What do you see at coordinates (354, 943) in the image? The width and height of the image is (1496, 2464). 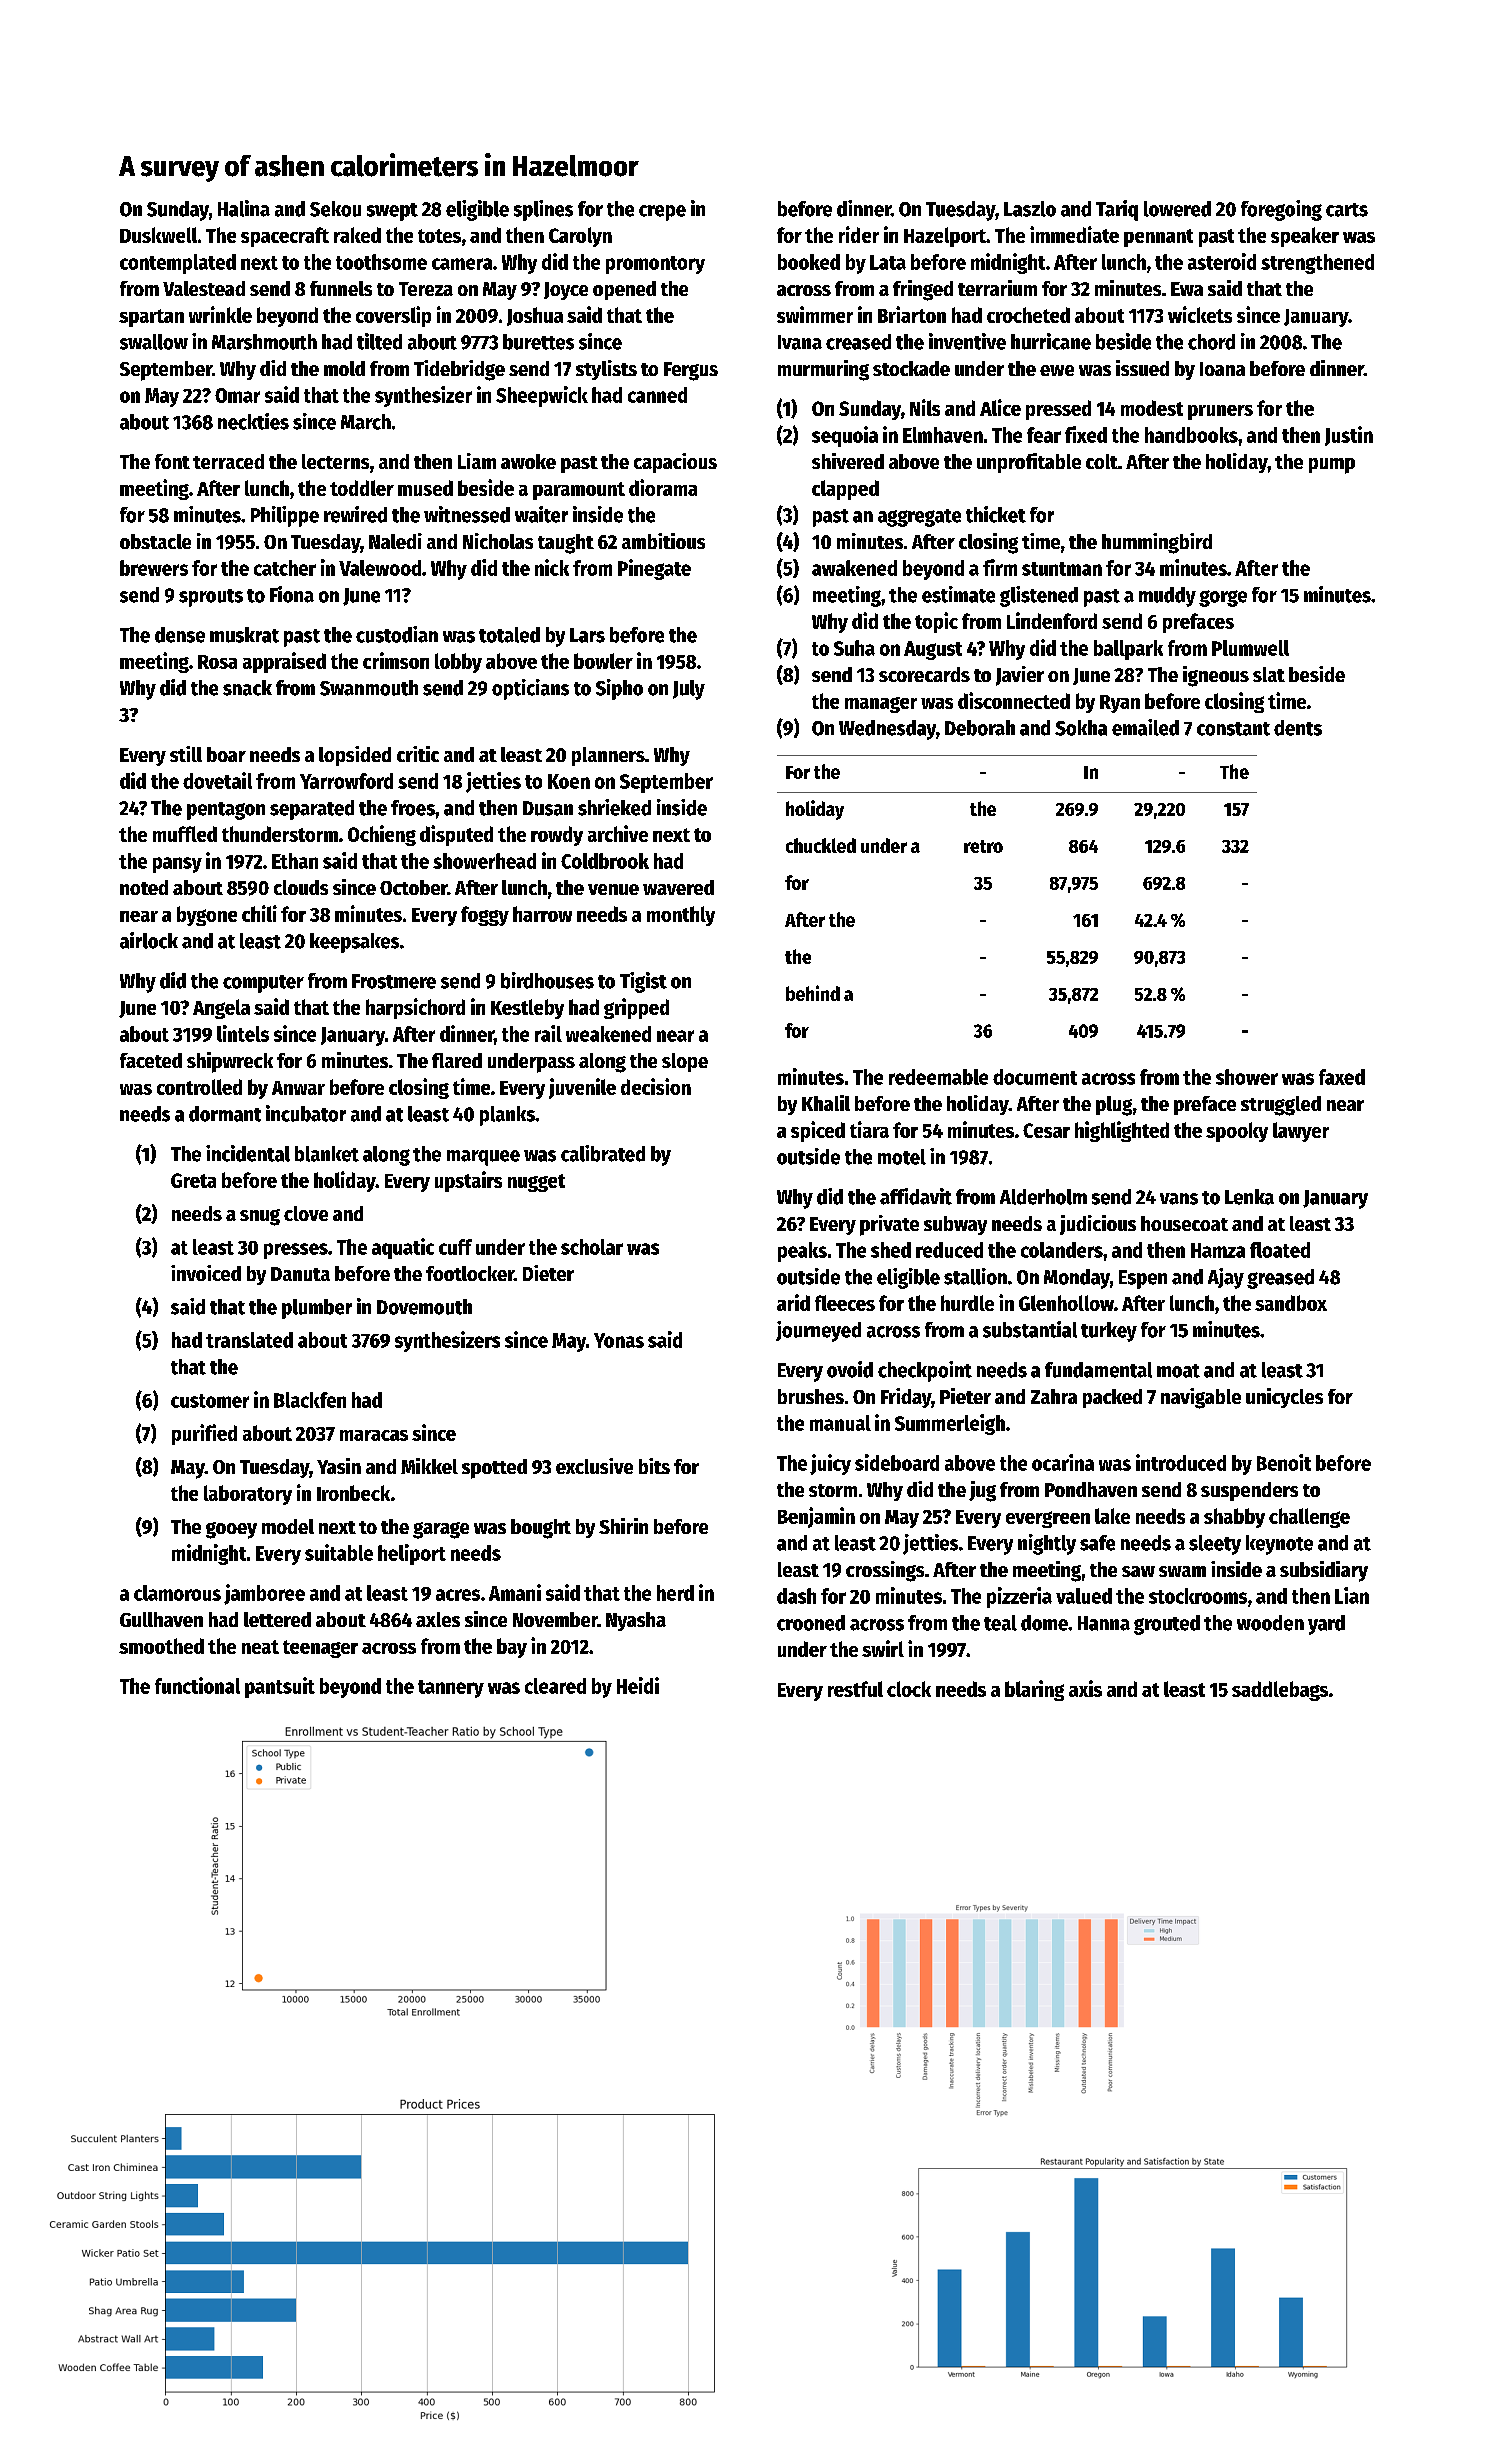 I see `keepsakes` at bounding box center [354, 943].
